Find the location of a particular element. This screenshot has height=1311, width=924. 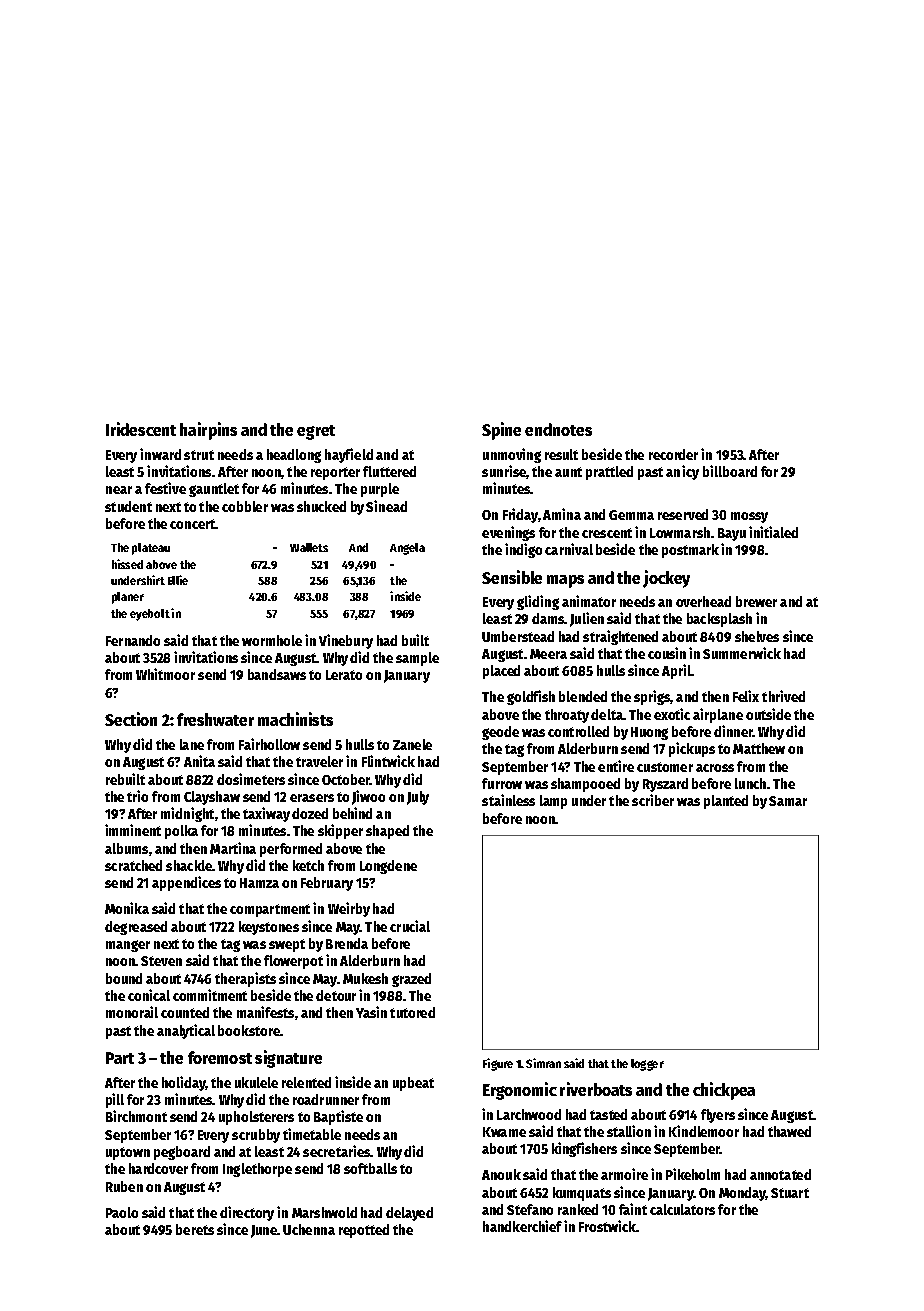

shucked is located at coordinates (321, 506).
